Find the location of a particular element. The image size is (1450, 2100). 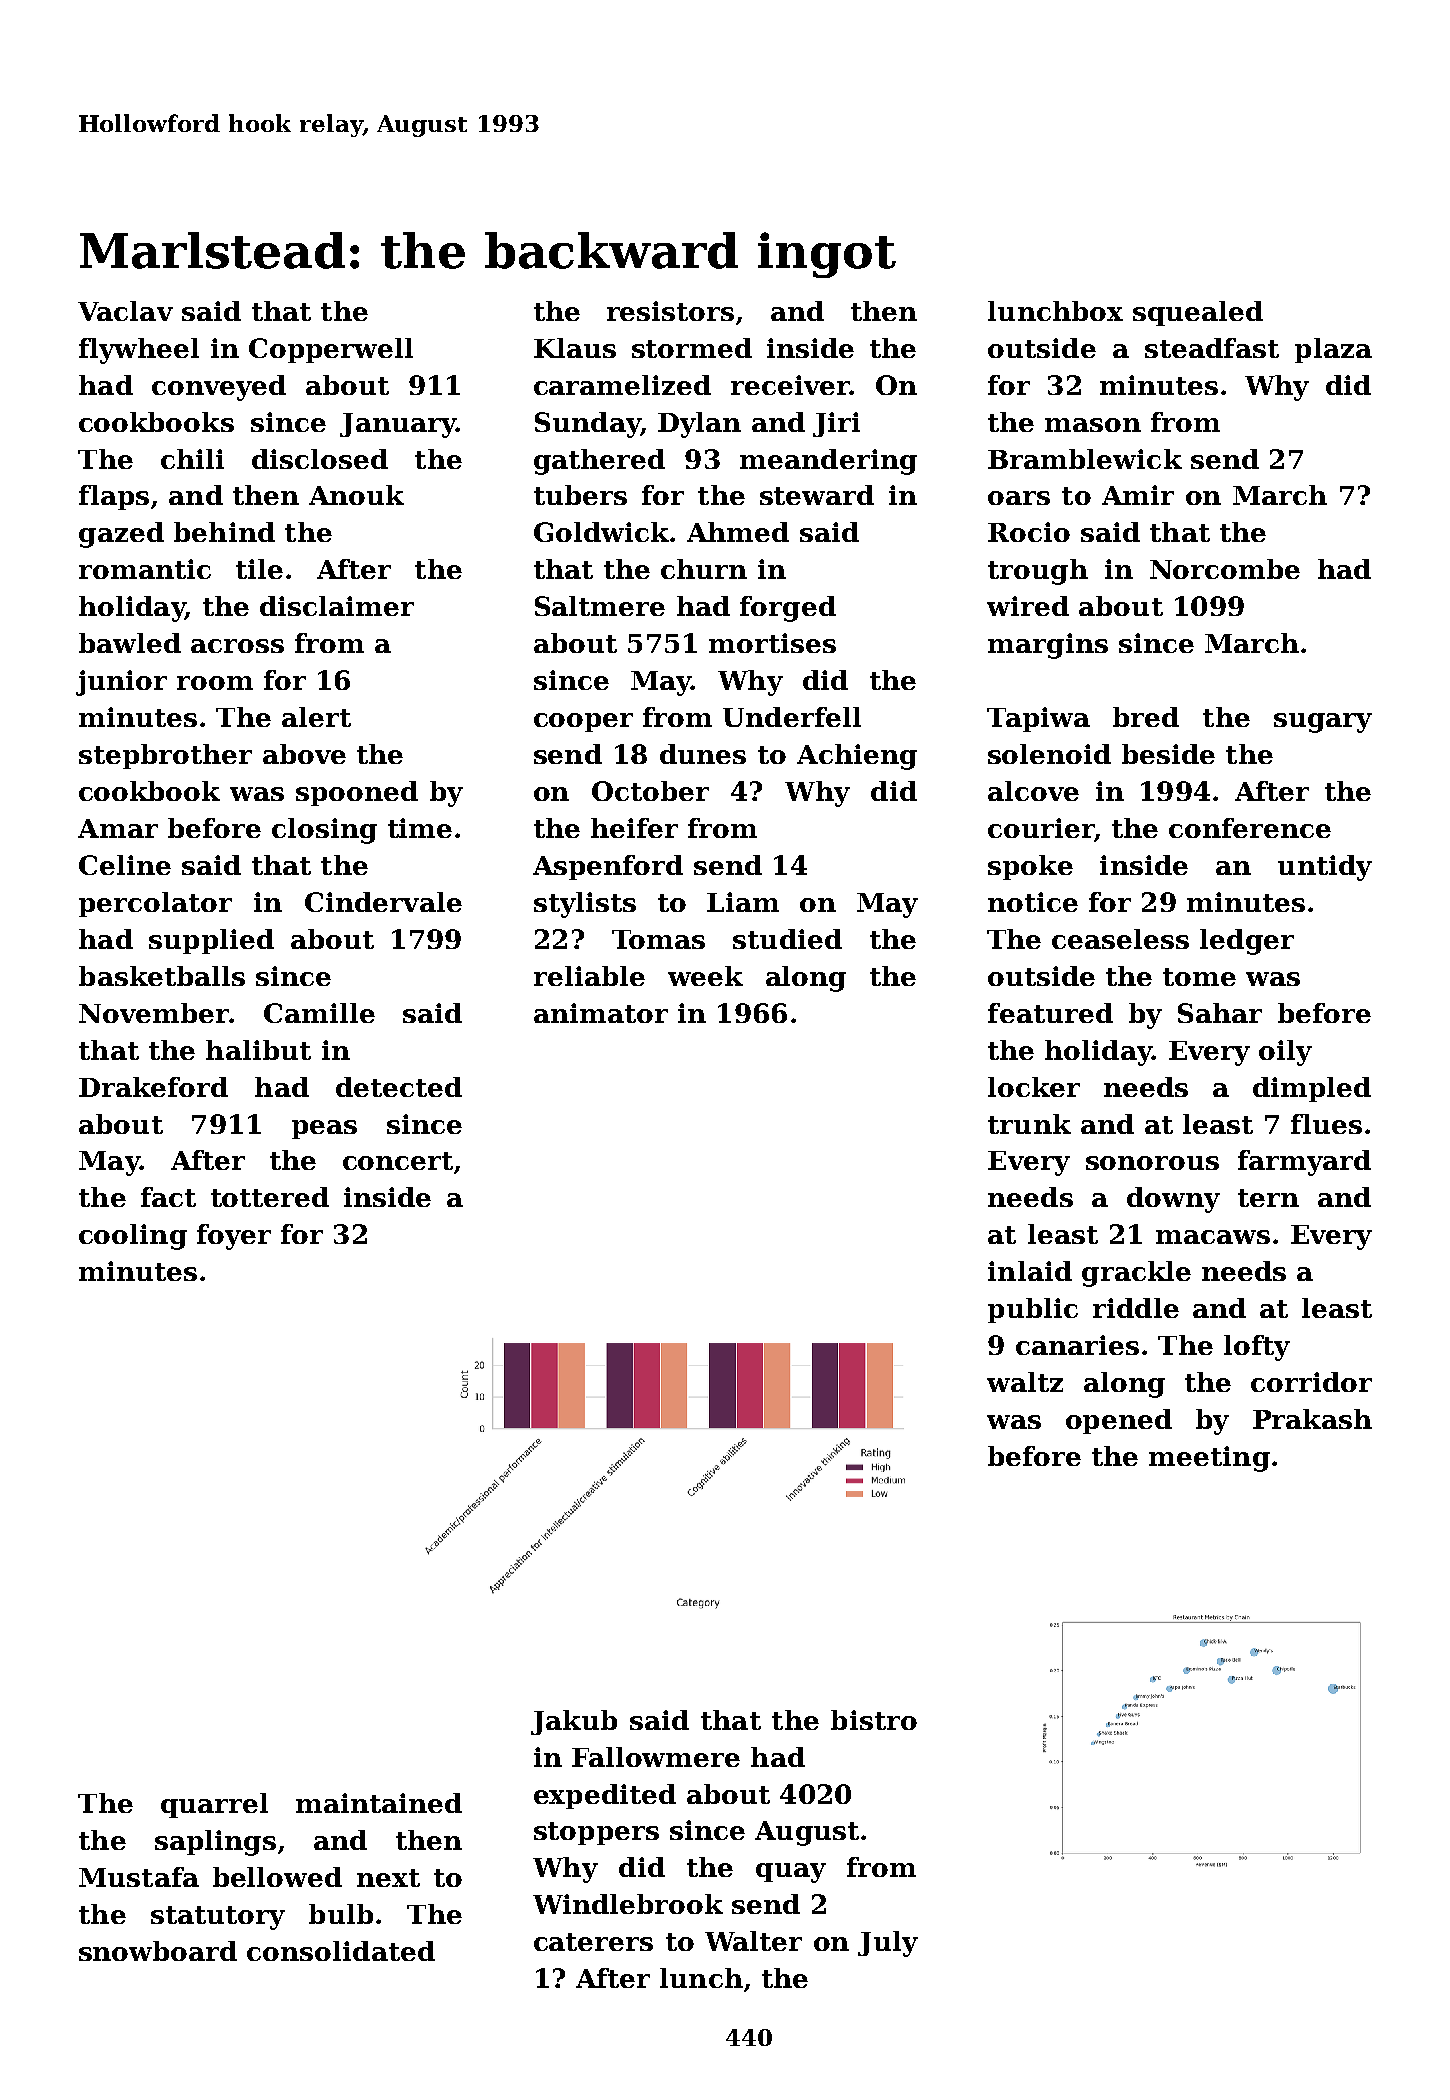

snowboard is located at coordinates (158, 1951).
